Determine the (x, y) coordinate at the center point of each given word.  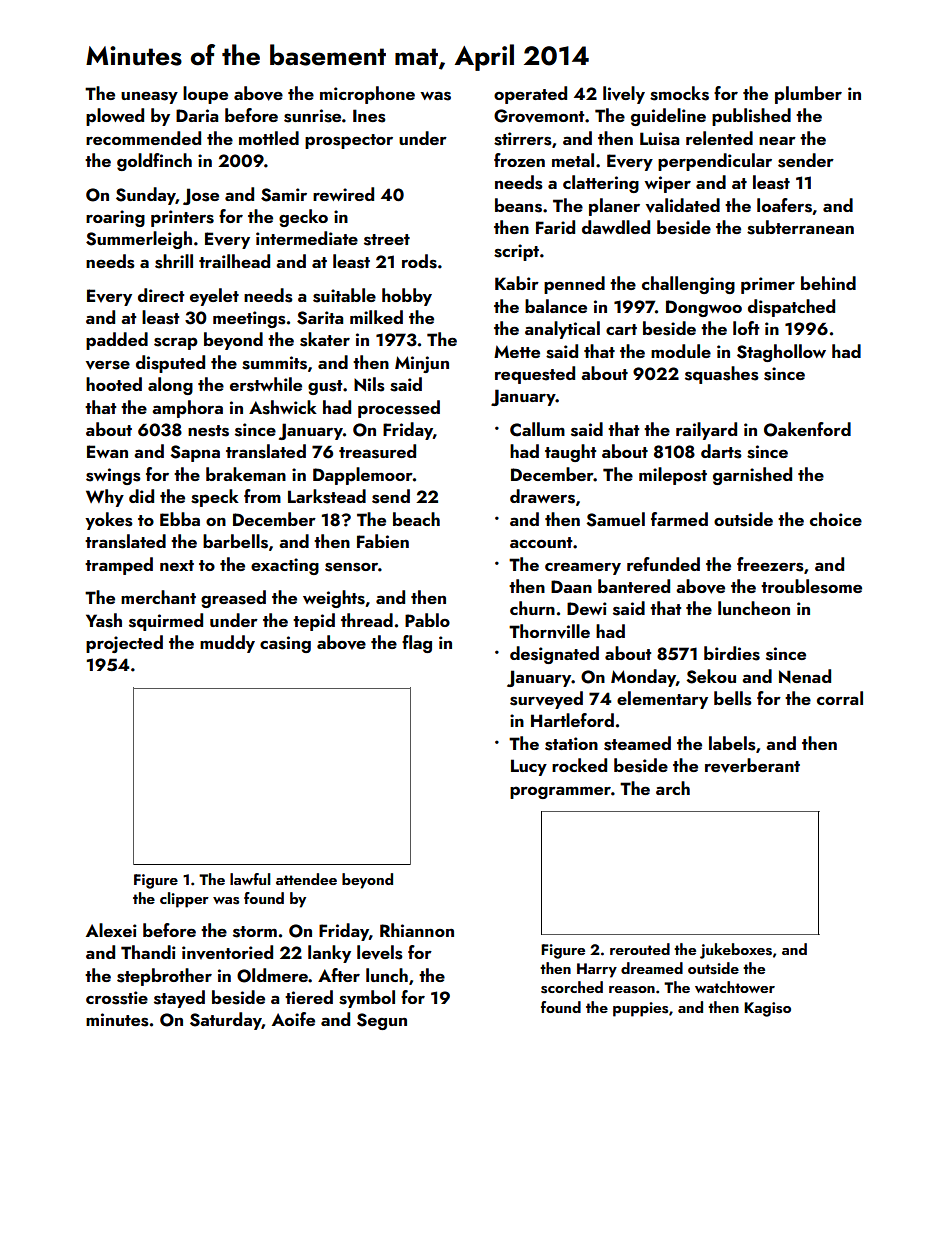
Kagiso (767, 1009)
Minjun (422, 364)
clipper (184, 900)
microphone (367, 95)
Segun (382, 1021)
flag (417, 644)
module (681, 351)
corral (840, 698)
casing (285, 644)
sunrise (312, 116)
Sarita (320, 318)
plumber (808, 95)
